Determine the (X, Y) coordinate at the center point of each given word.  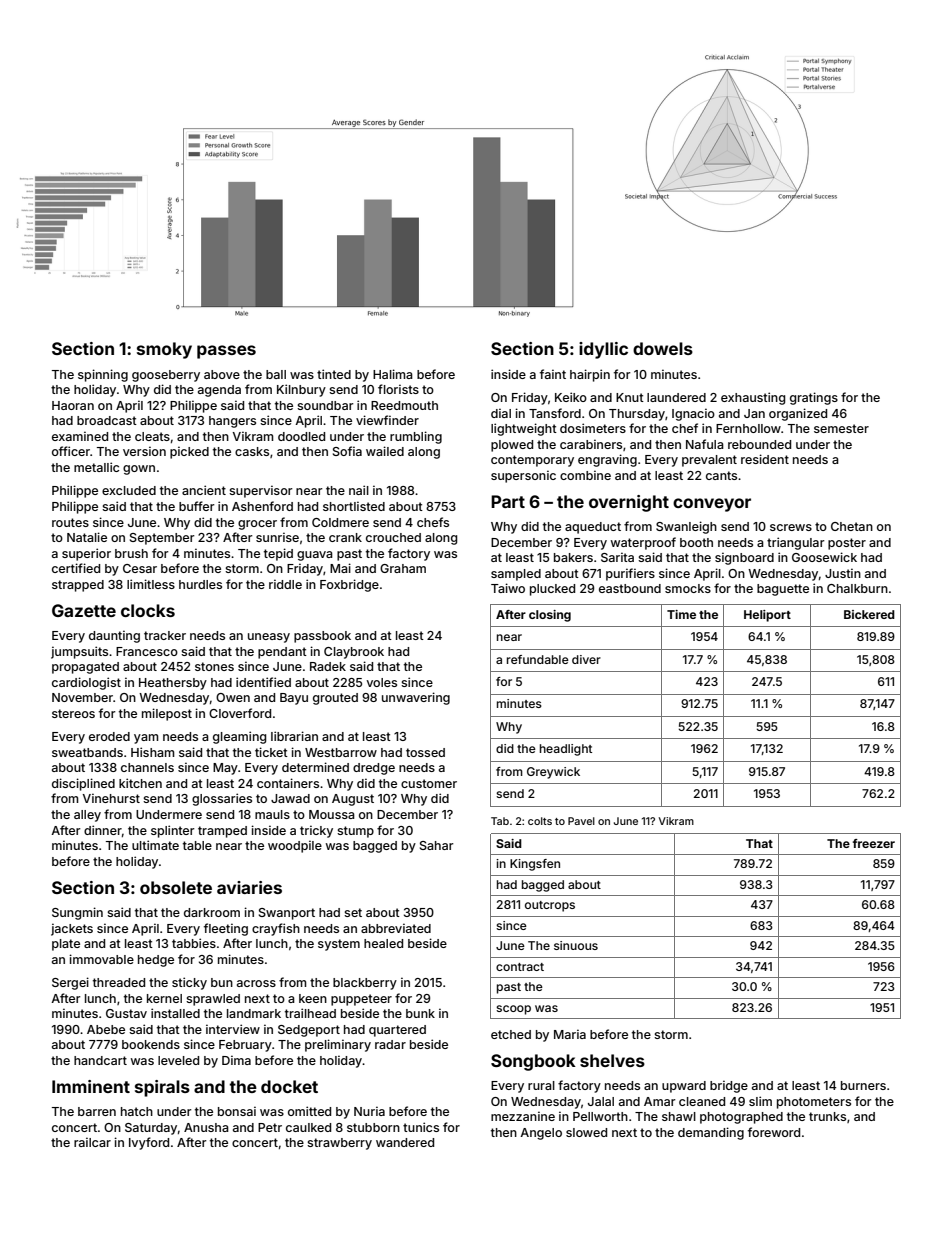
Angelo (541, 1134)
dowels (663, 348)
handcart (100, 1060)
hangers (232, 422)
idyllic (603, 350)
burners (863, 1085)
